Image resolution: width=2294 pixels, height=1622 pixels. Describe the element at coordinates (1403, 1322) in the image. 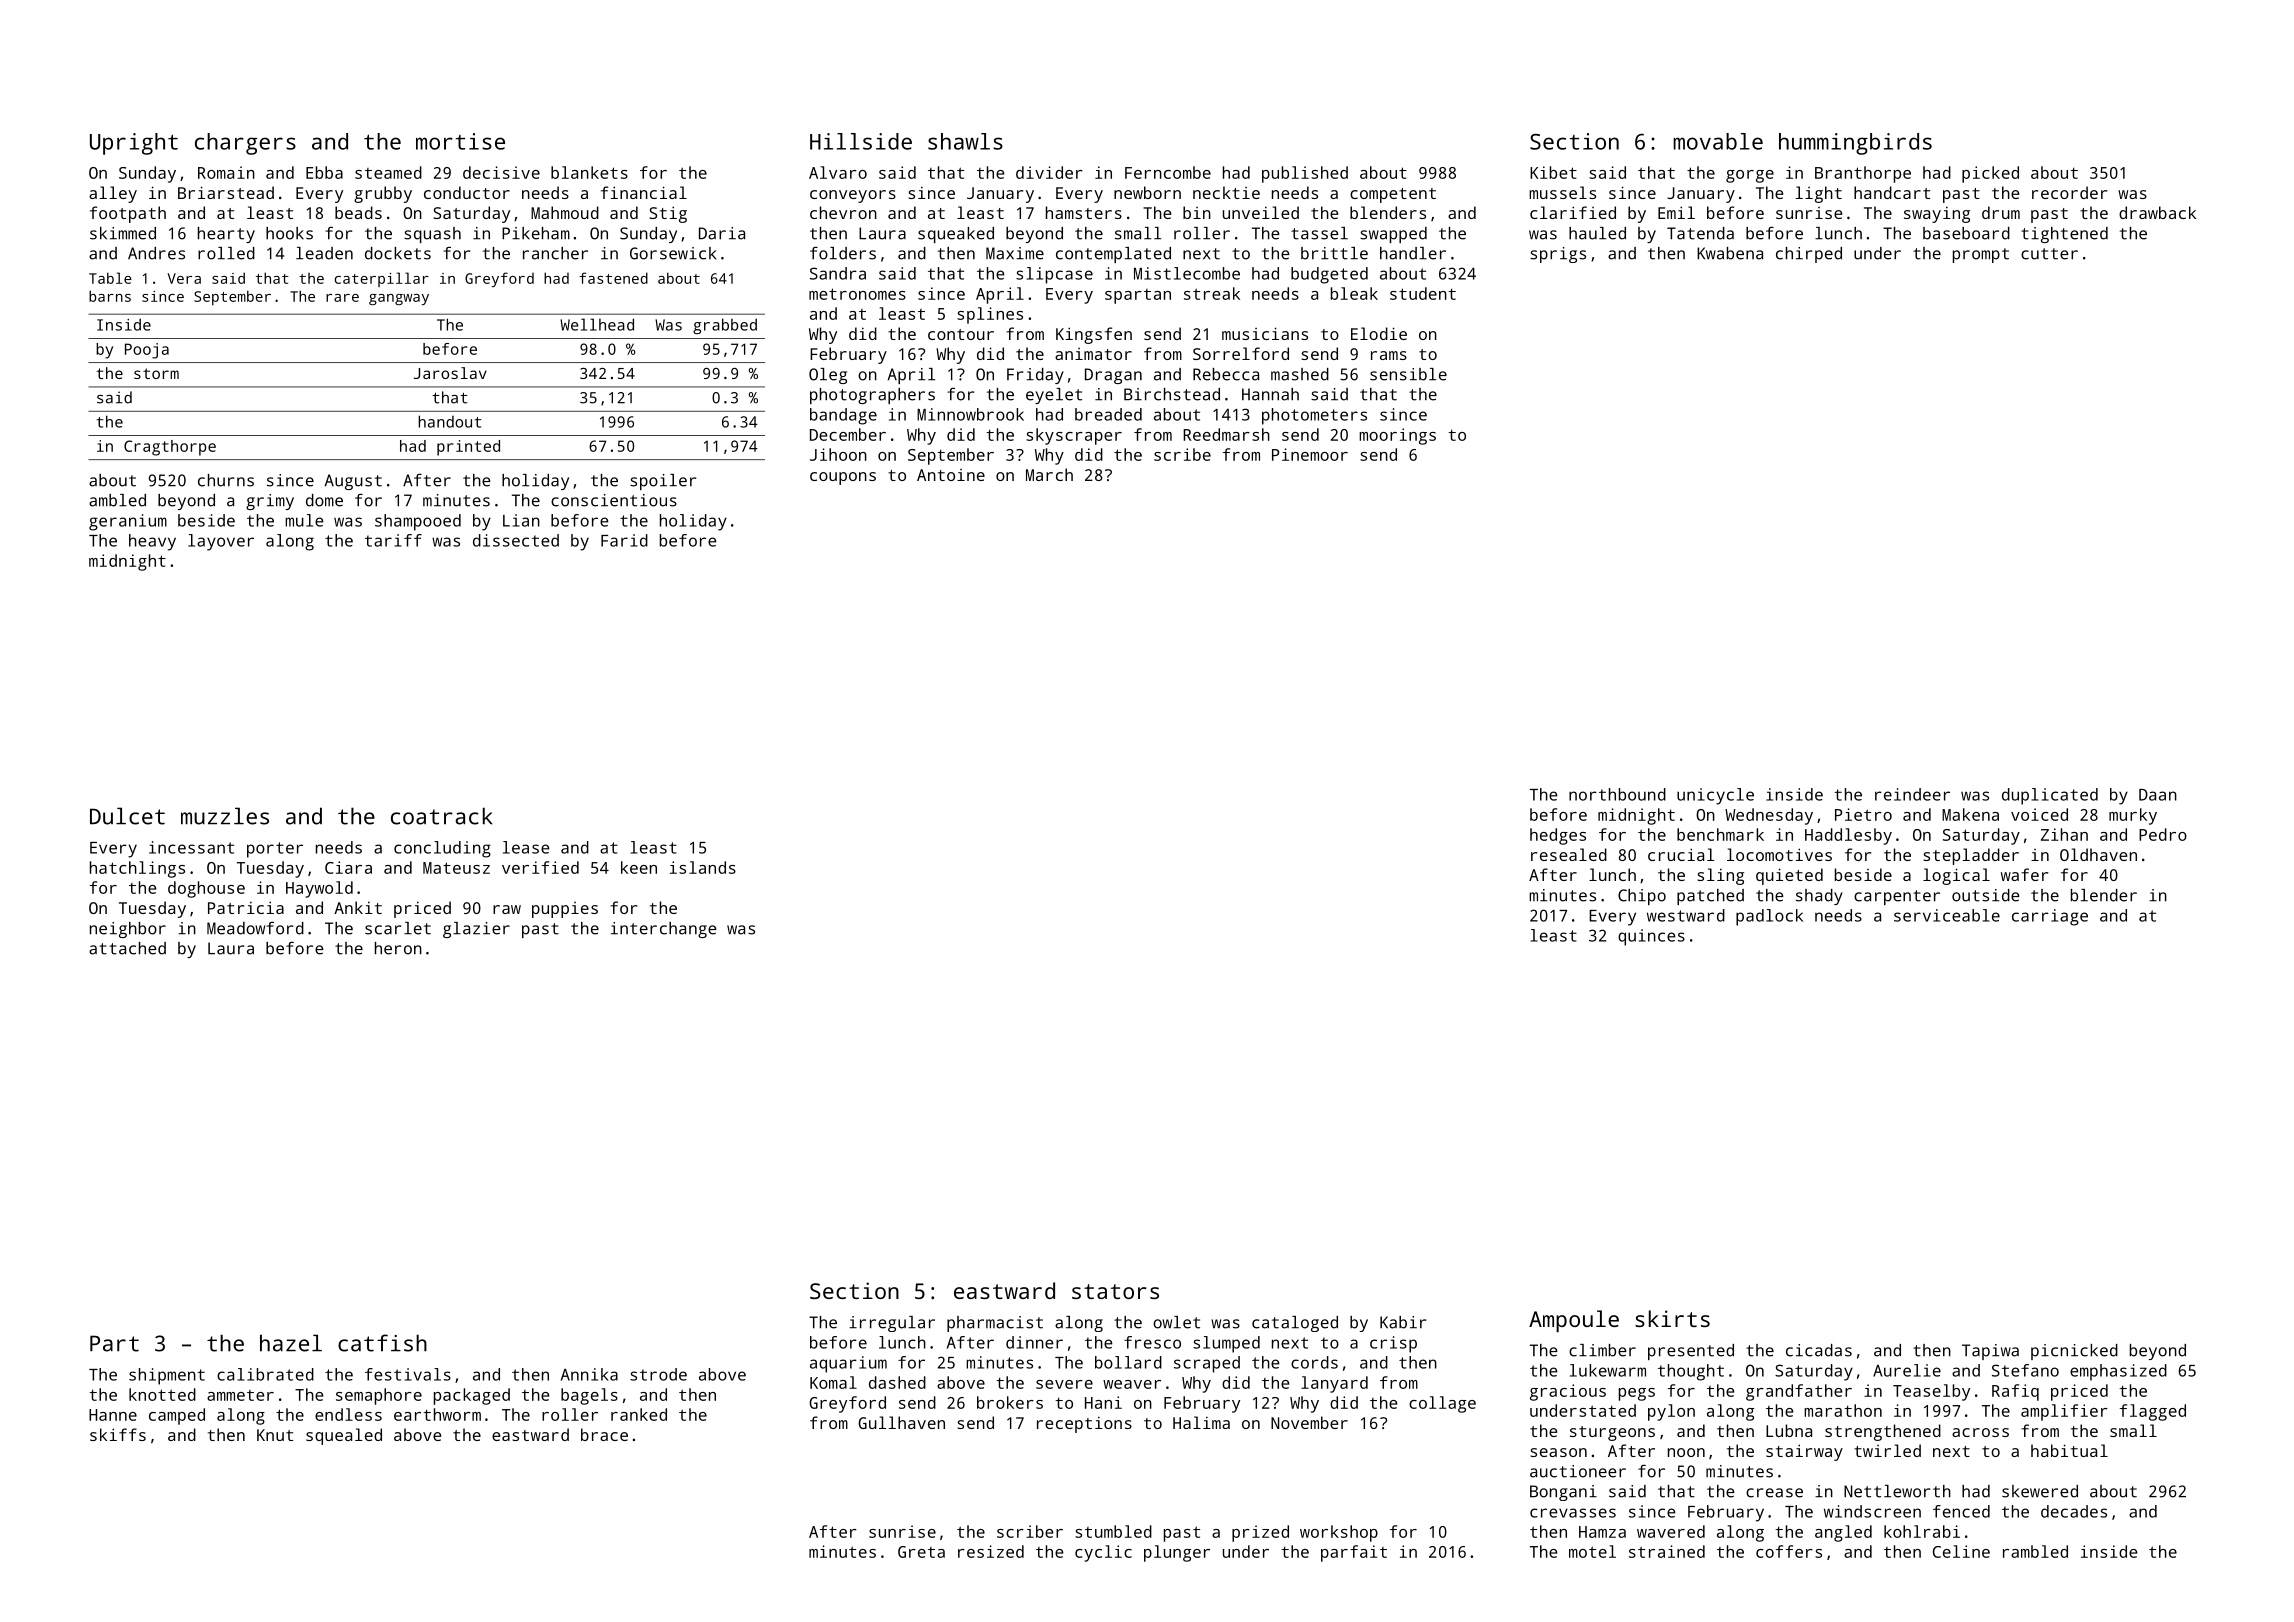

I see `Kabir` at that location.
